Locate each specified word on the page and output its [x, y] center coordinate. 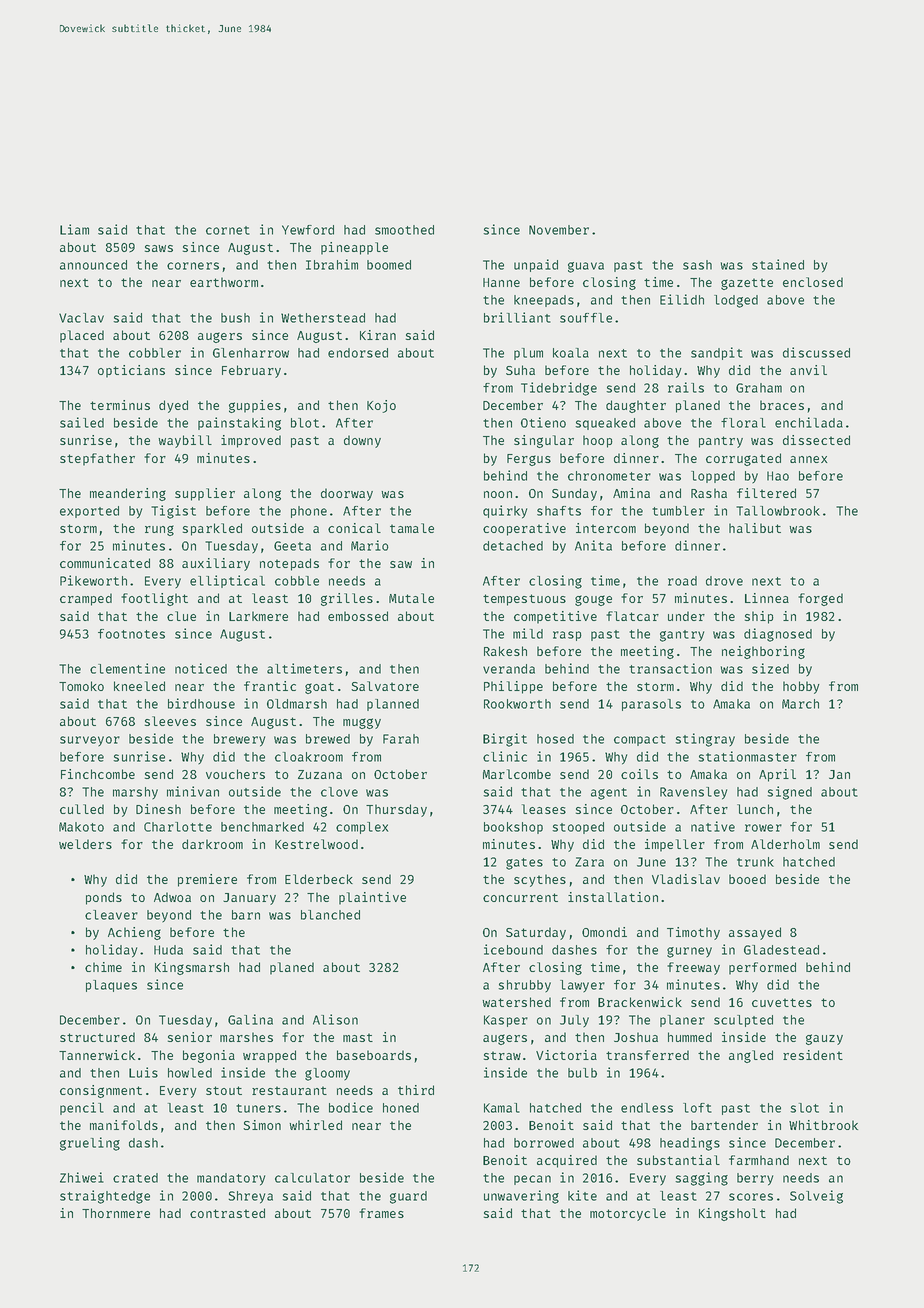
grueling [90, 1144]
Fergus [529, 460]
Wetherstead [323, 318]
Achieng [134, 933]
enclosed [813, 282]
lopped [713, 477]
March [800, 704]
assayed [755, 933]
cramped [86, 599]
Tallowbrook [778, 511]
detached [513, 546]
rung [159, 530]
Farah [401, 739]
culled [82, 809]
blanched [330, 915]
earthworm [224, 282]
